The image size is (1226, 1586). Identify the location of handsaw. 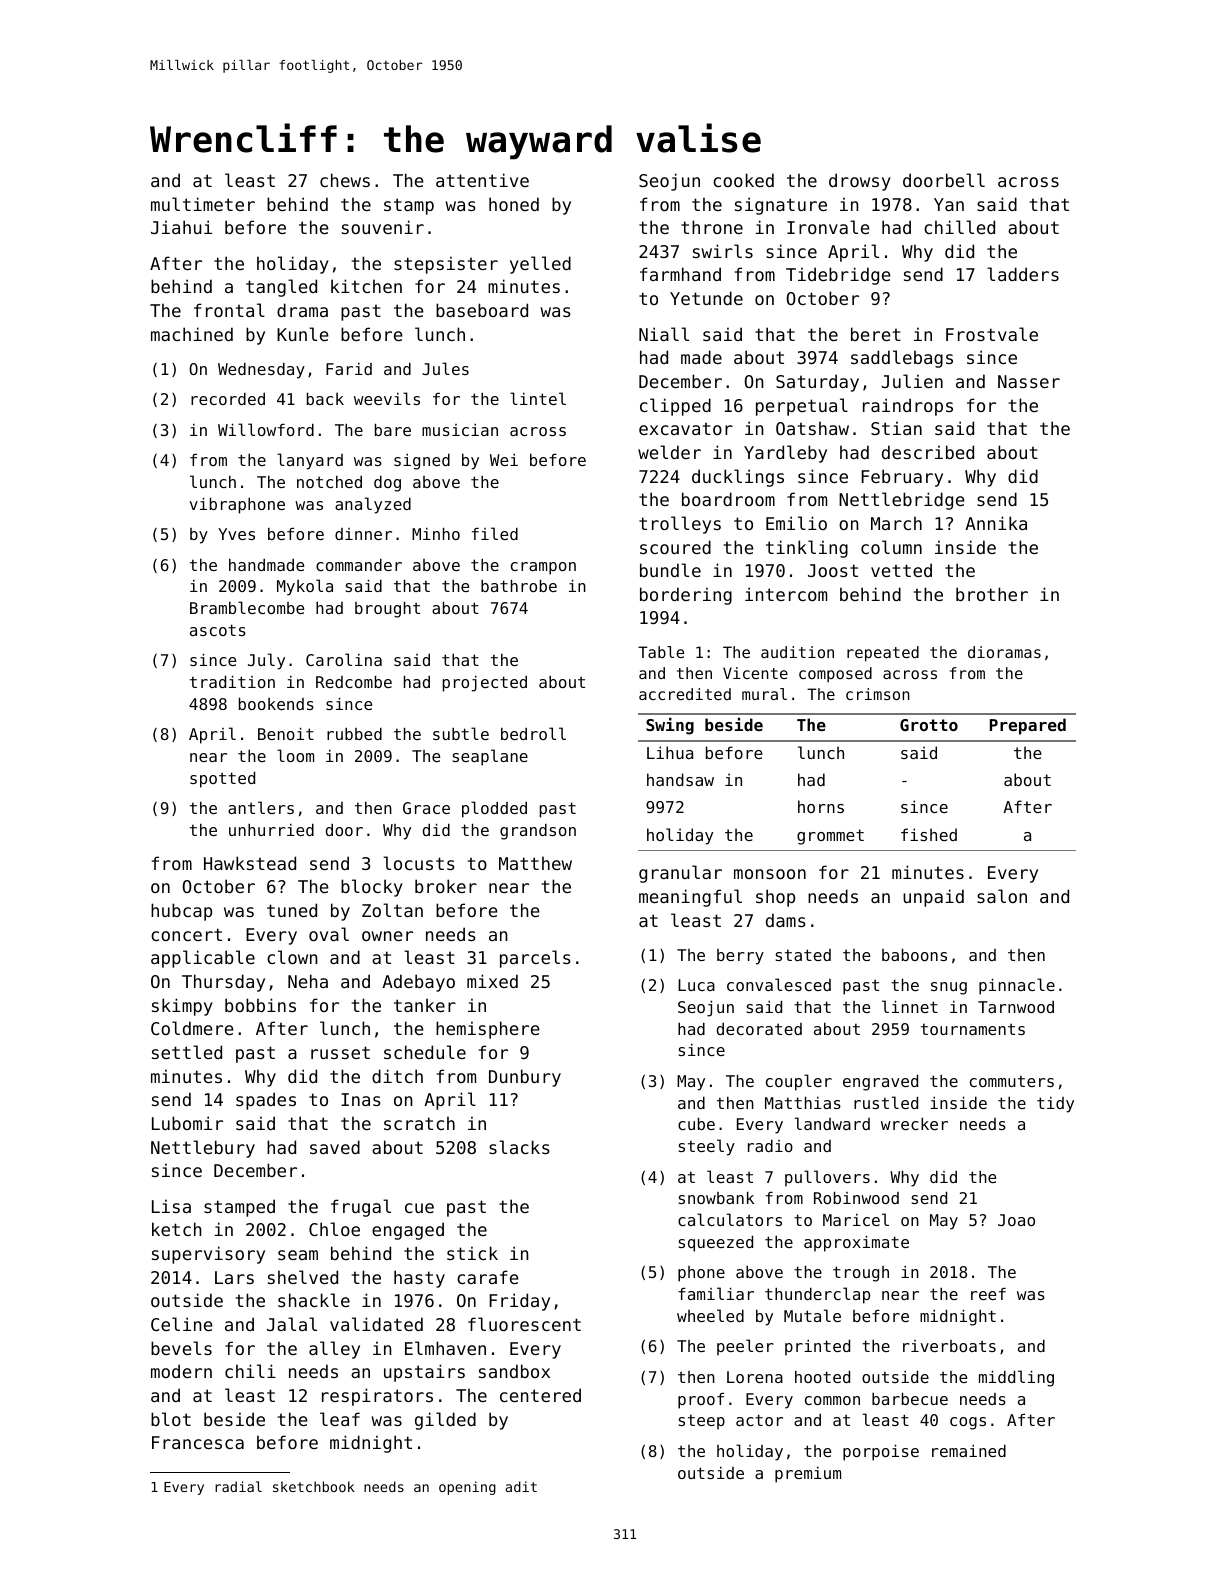
(680, 779).
